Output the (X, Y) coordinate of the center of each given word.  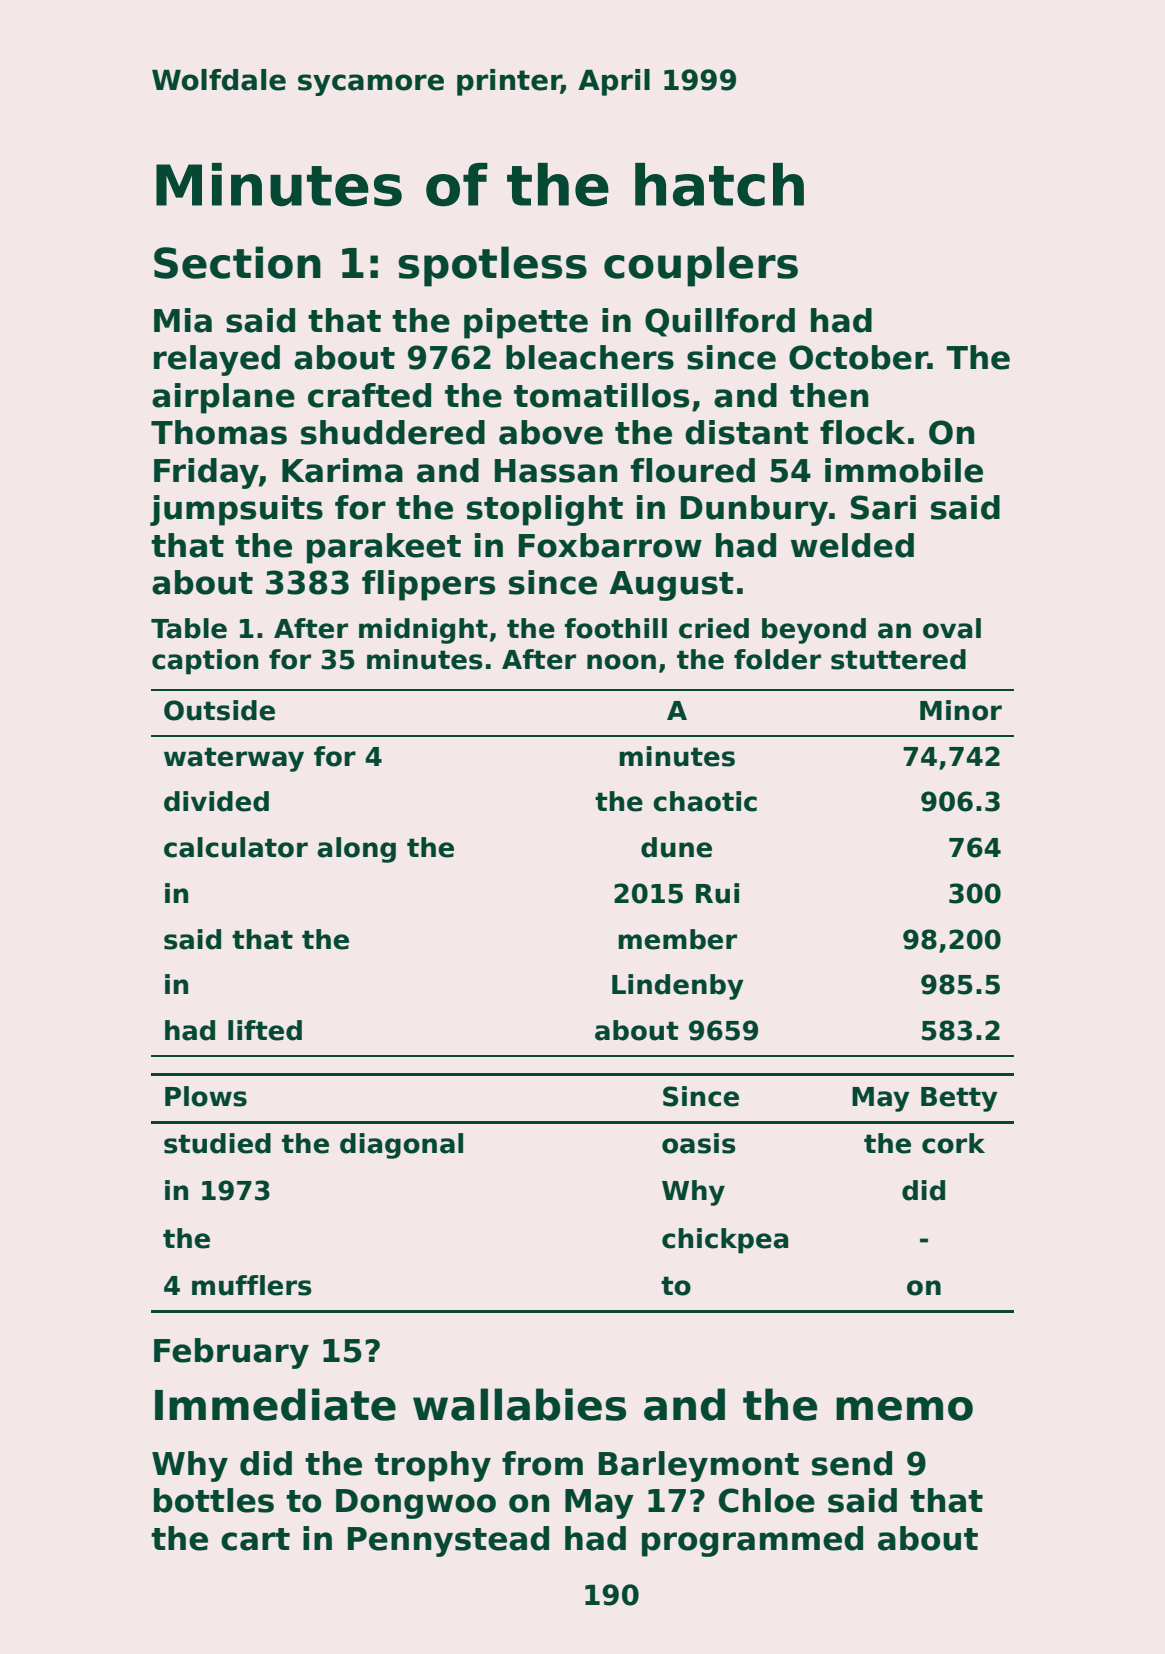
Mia (183, 320)
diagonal (401, 1146)
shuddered (393, 432)
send (852, 1463)
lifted (265, 1030)
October (858, 357)
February (231, 1353)
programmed (752, 1541)
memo (904, 1409)
